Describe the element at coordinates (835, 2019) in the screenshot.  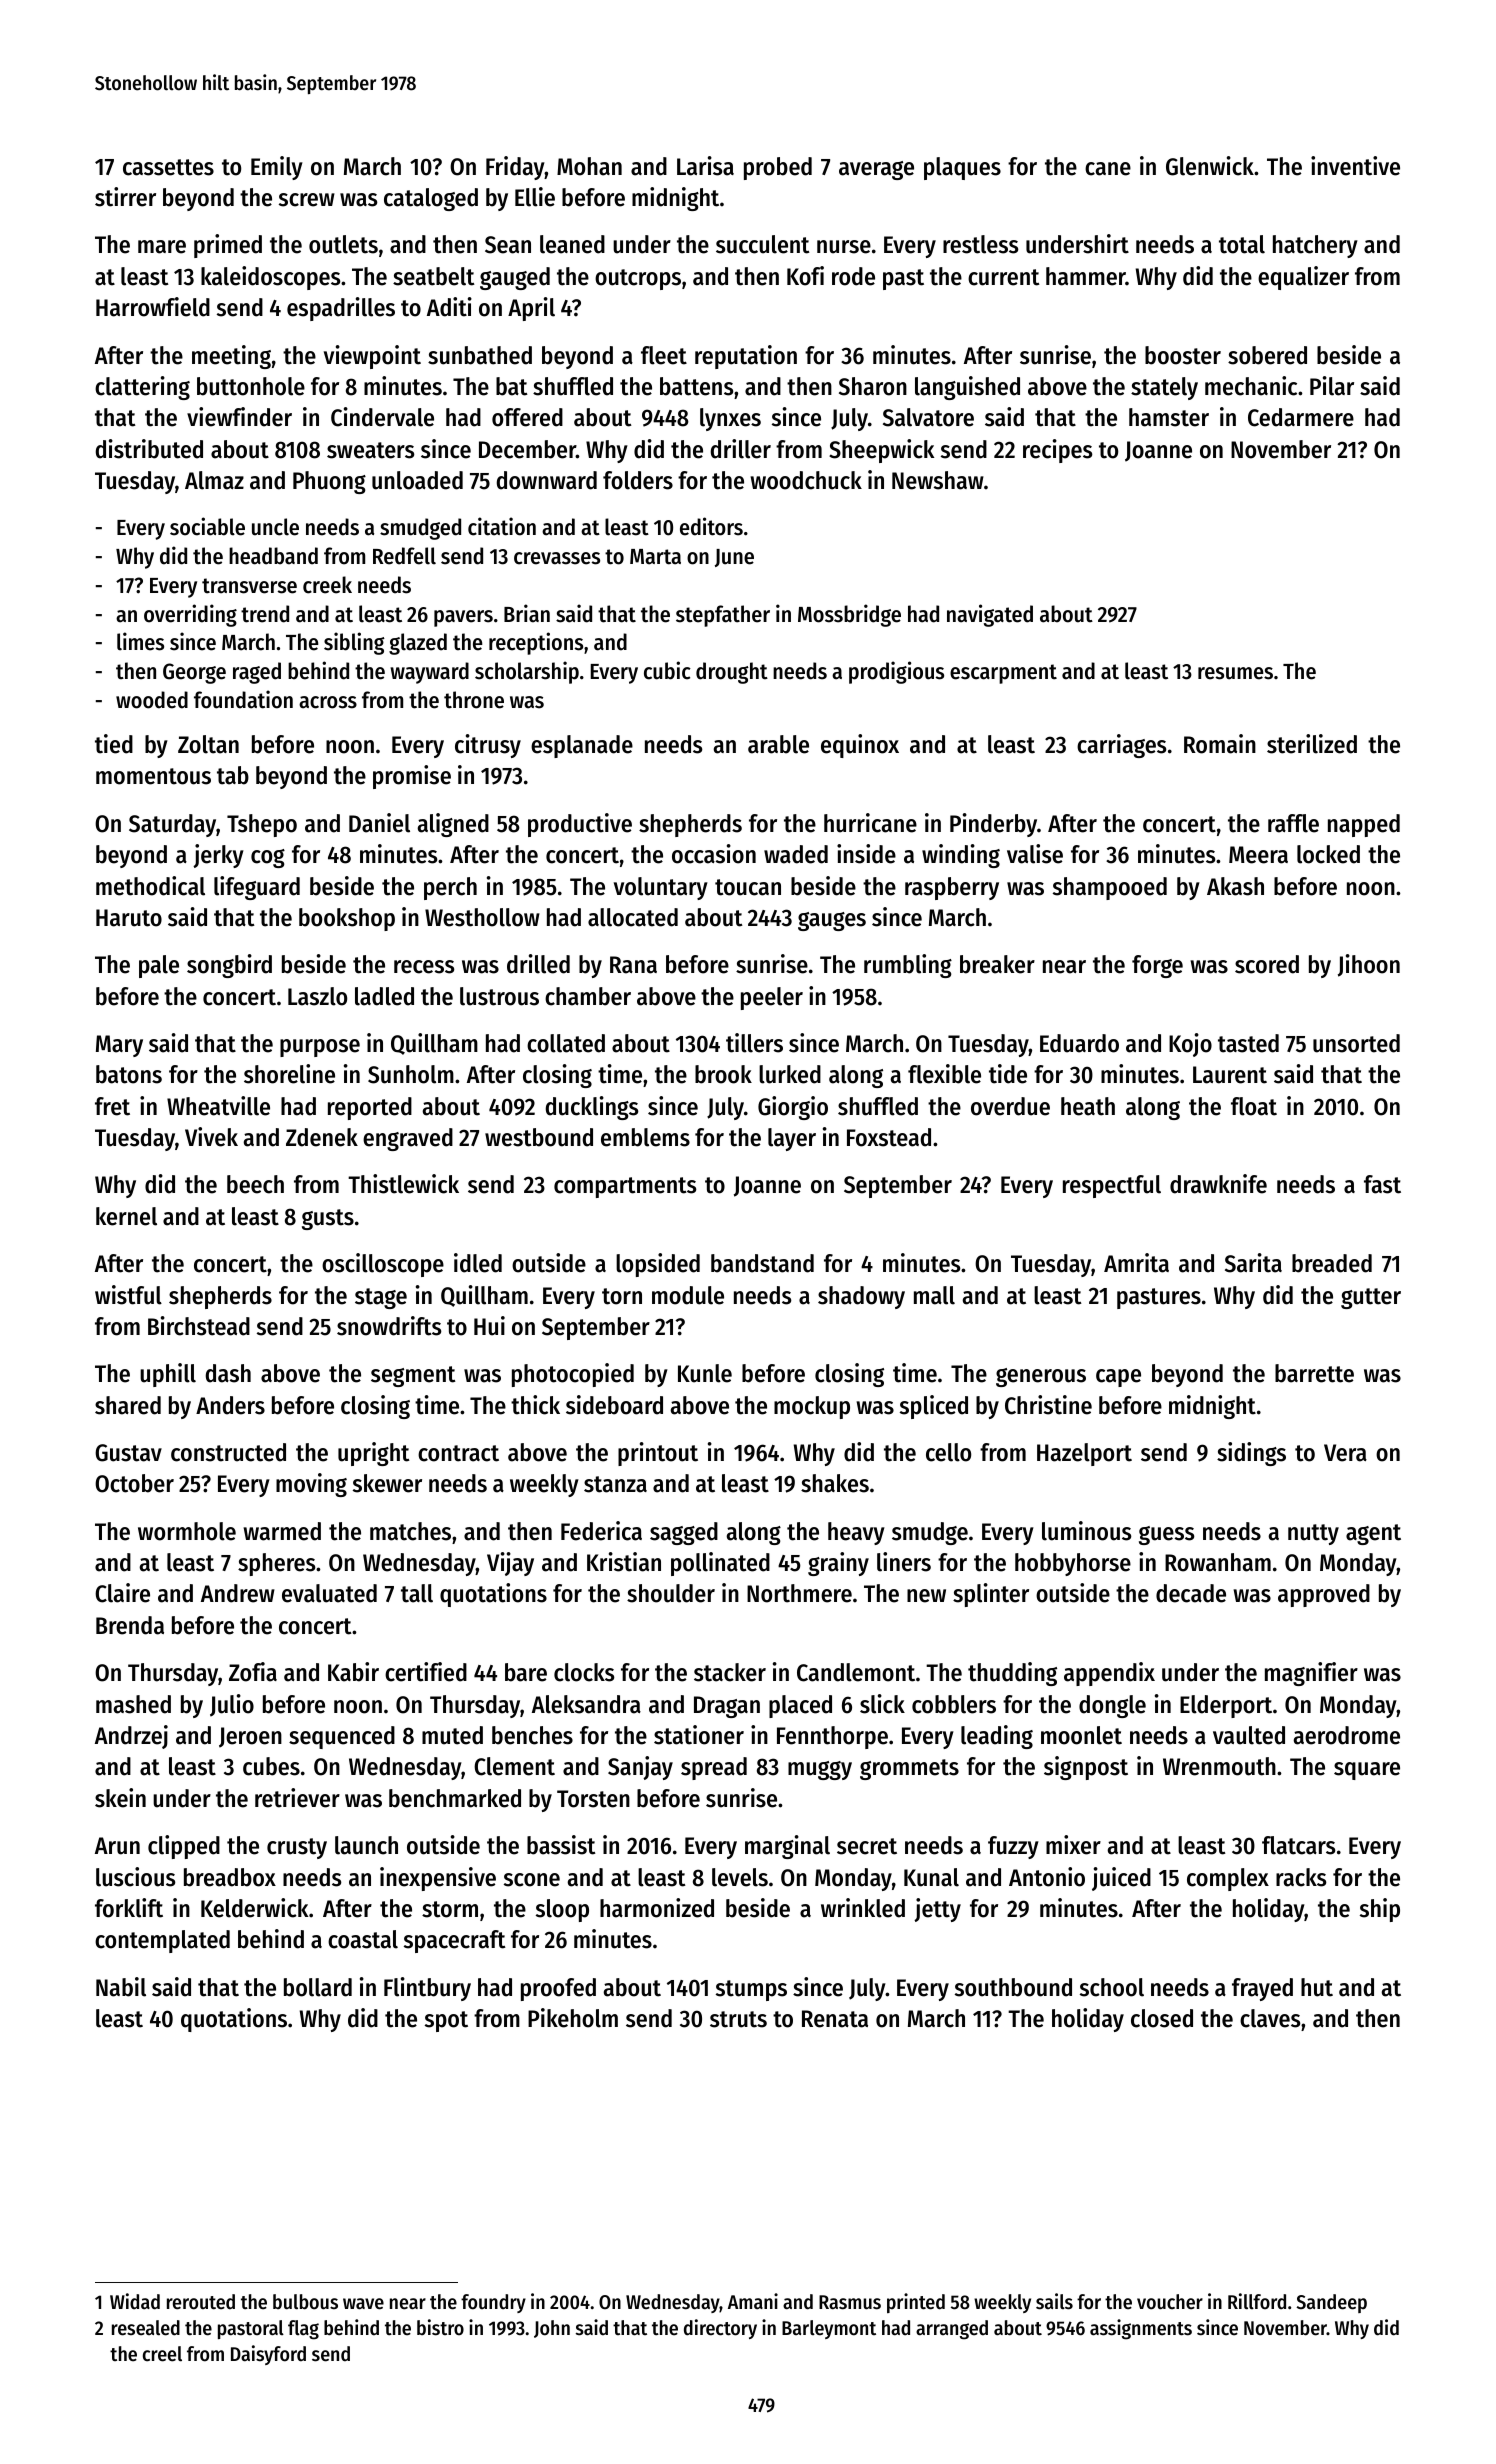
I see `Renata` at that location.
